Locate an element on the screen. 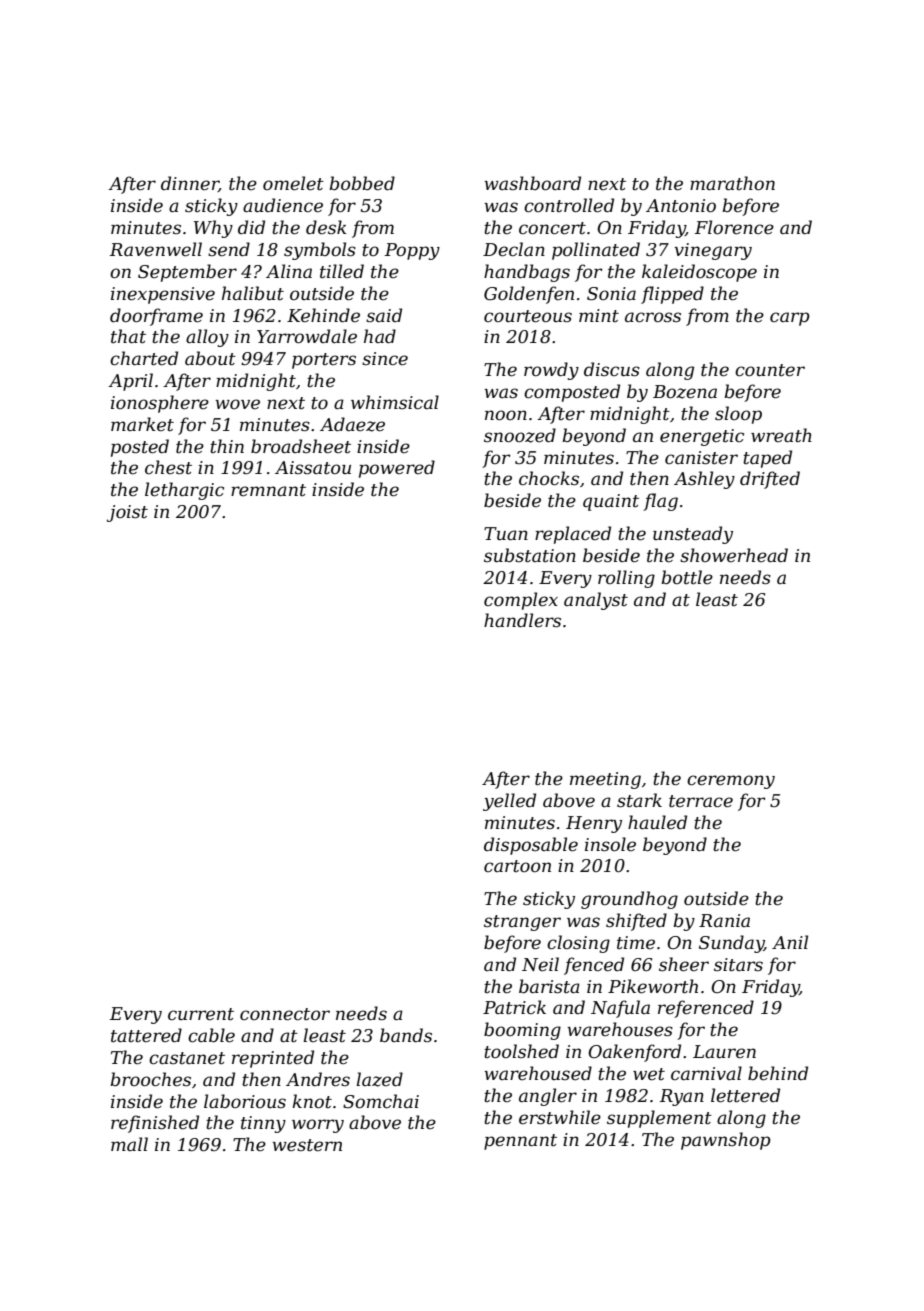 This screenshot has height=1311, width=924. bobbed is located at coordinates (362, 183).
